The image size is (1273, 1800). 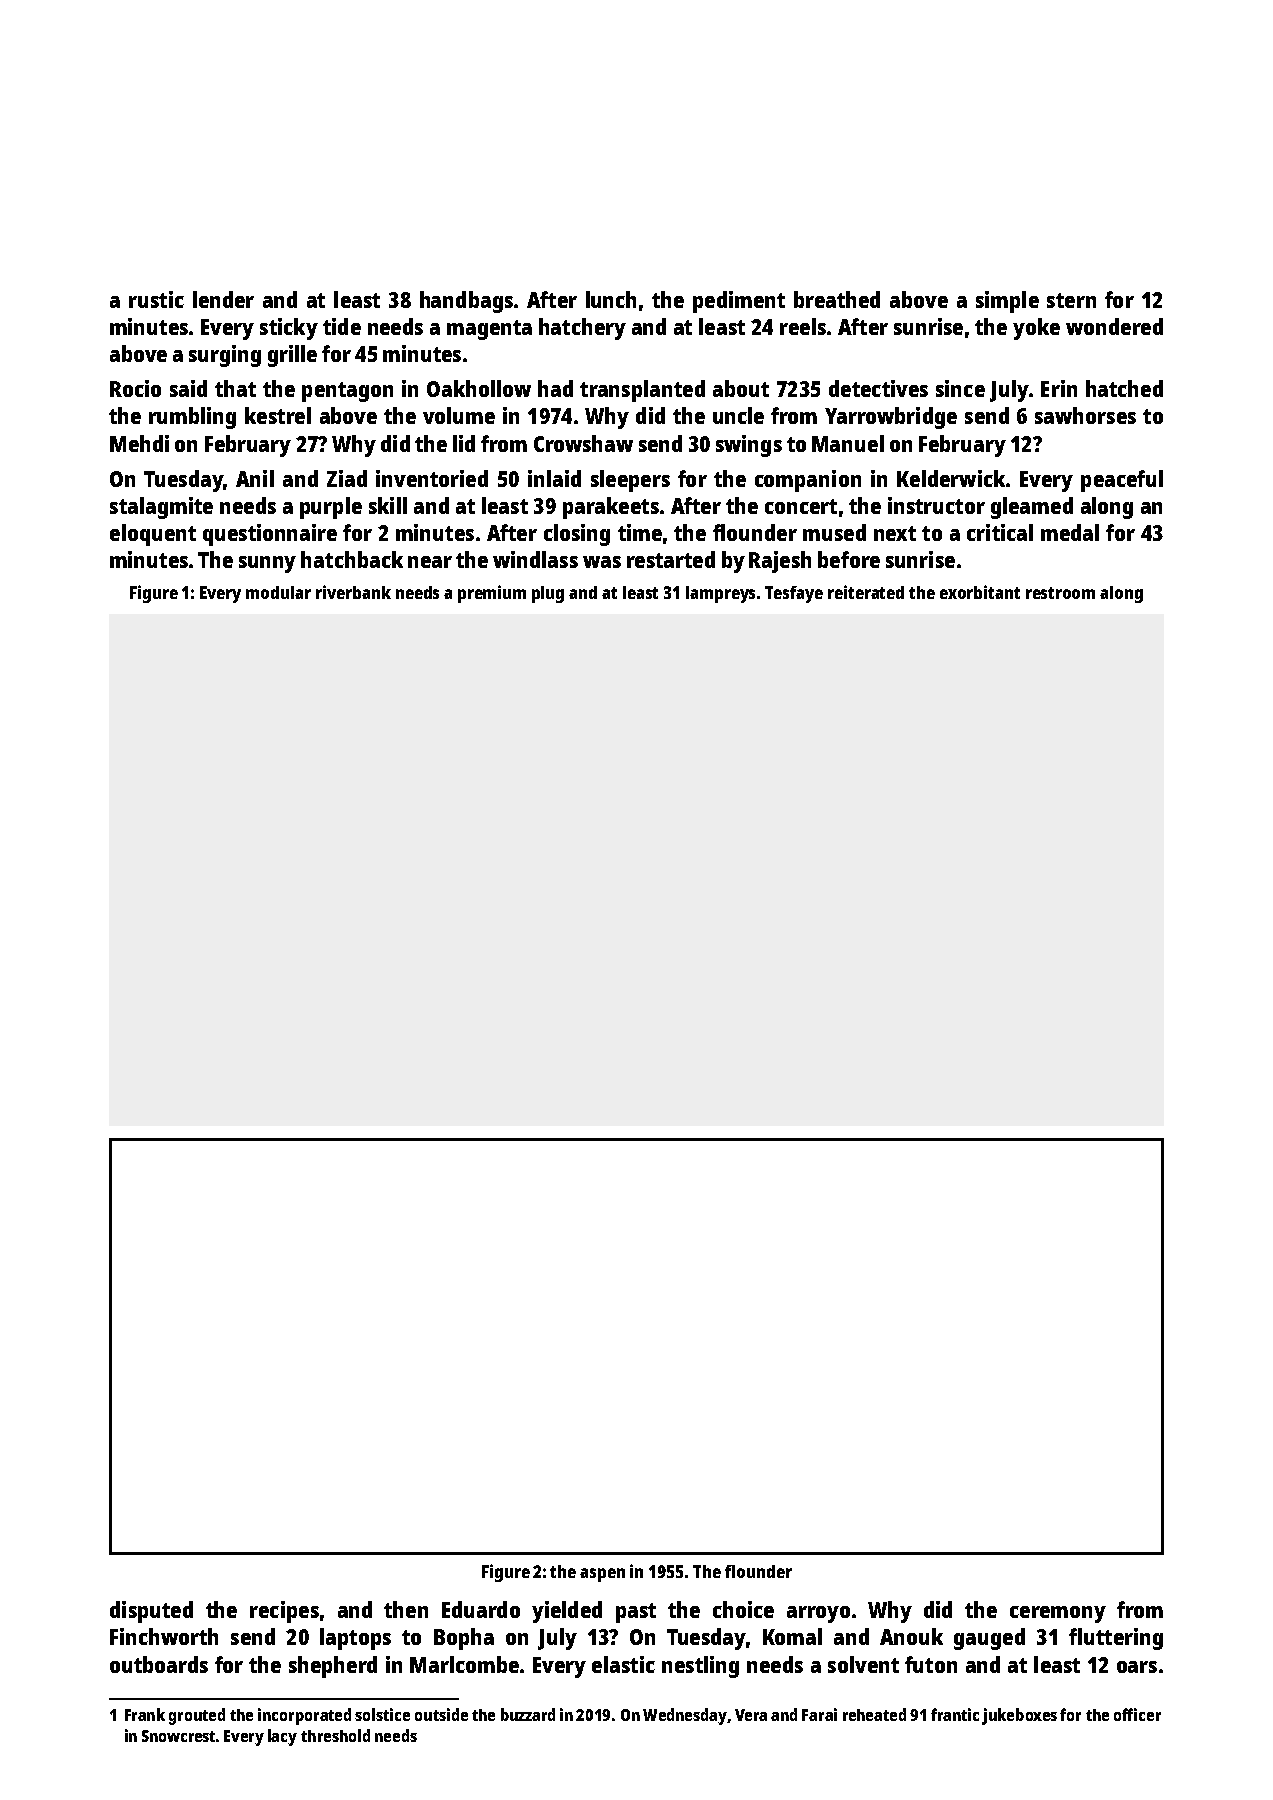 What do you see at coordinates (353, 592) in the screenshot?
I see `riverbank` at bounding box center [353, 592].
